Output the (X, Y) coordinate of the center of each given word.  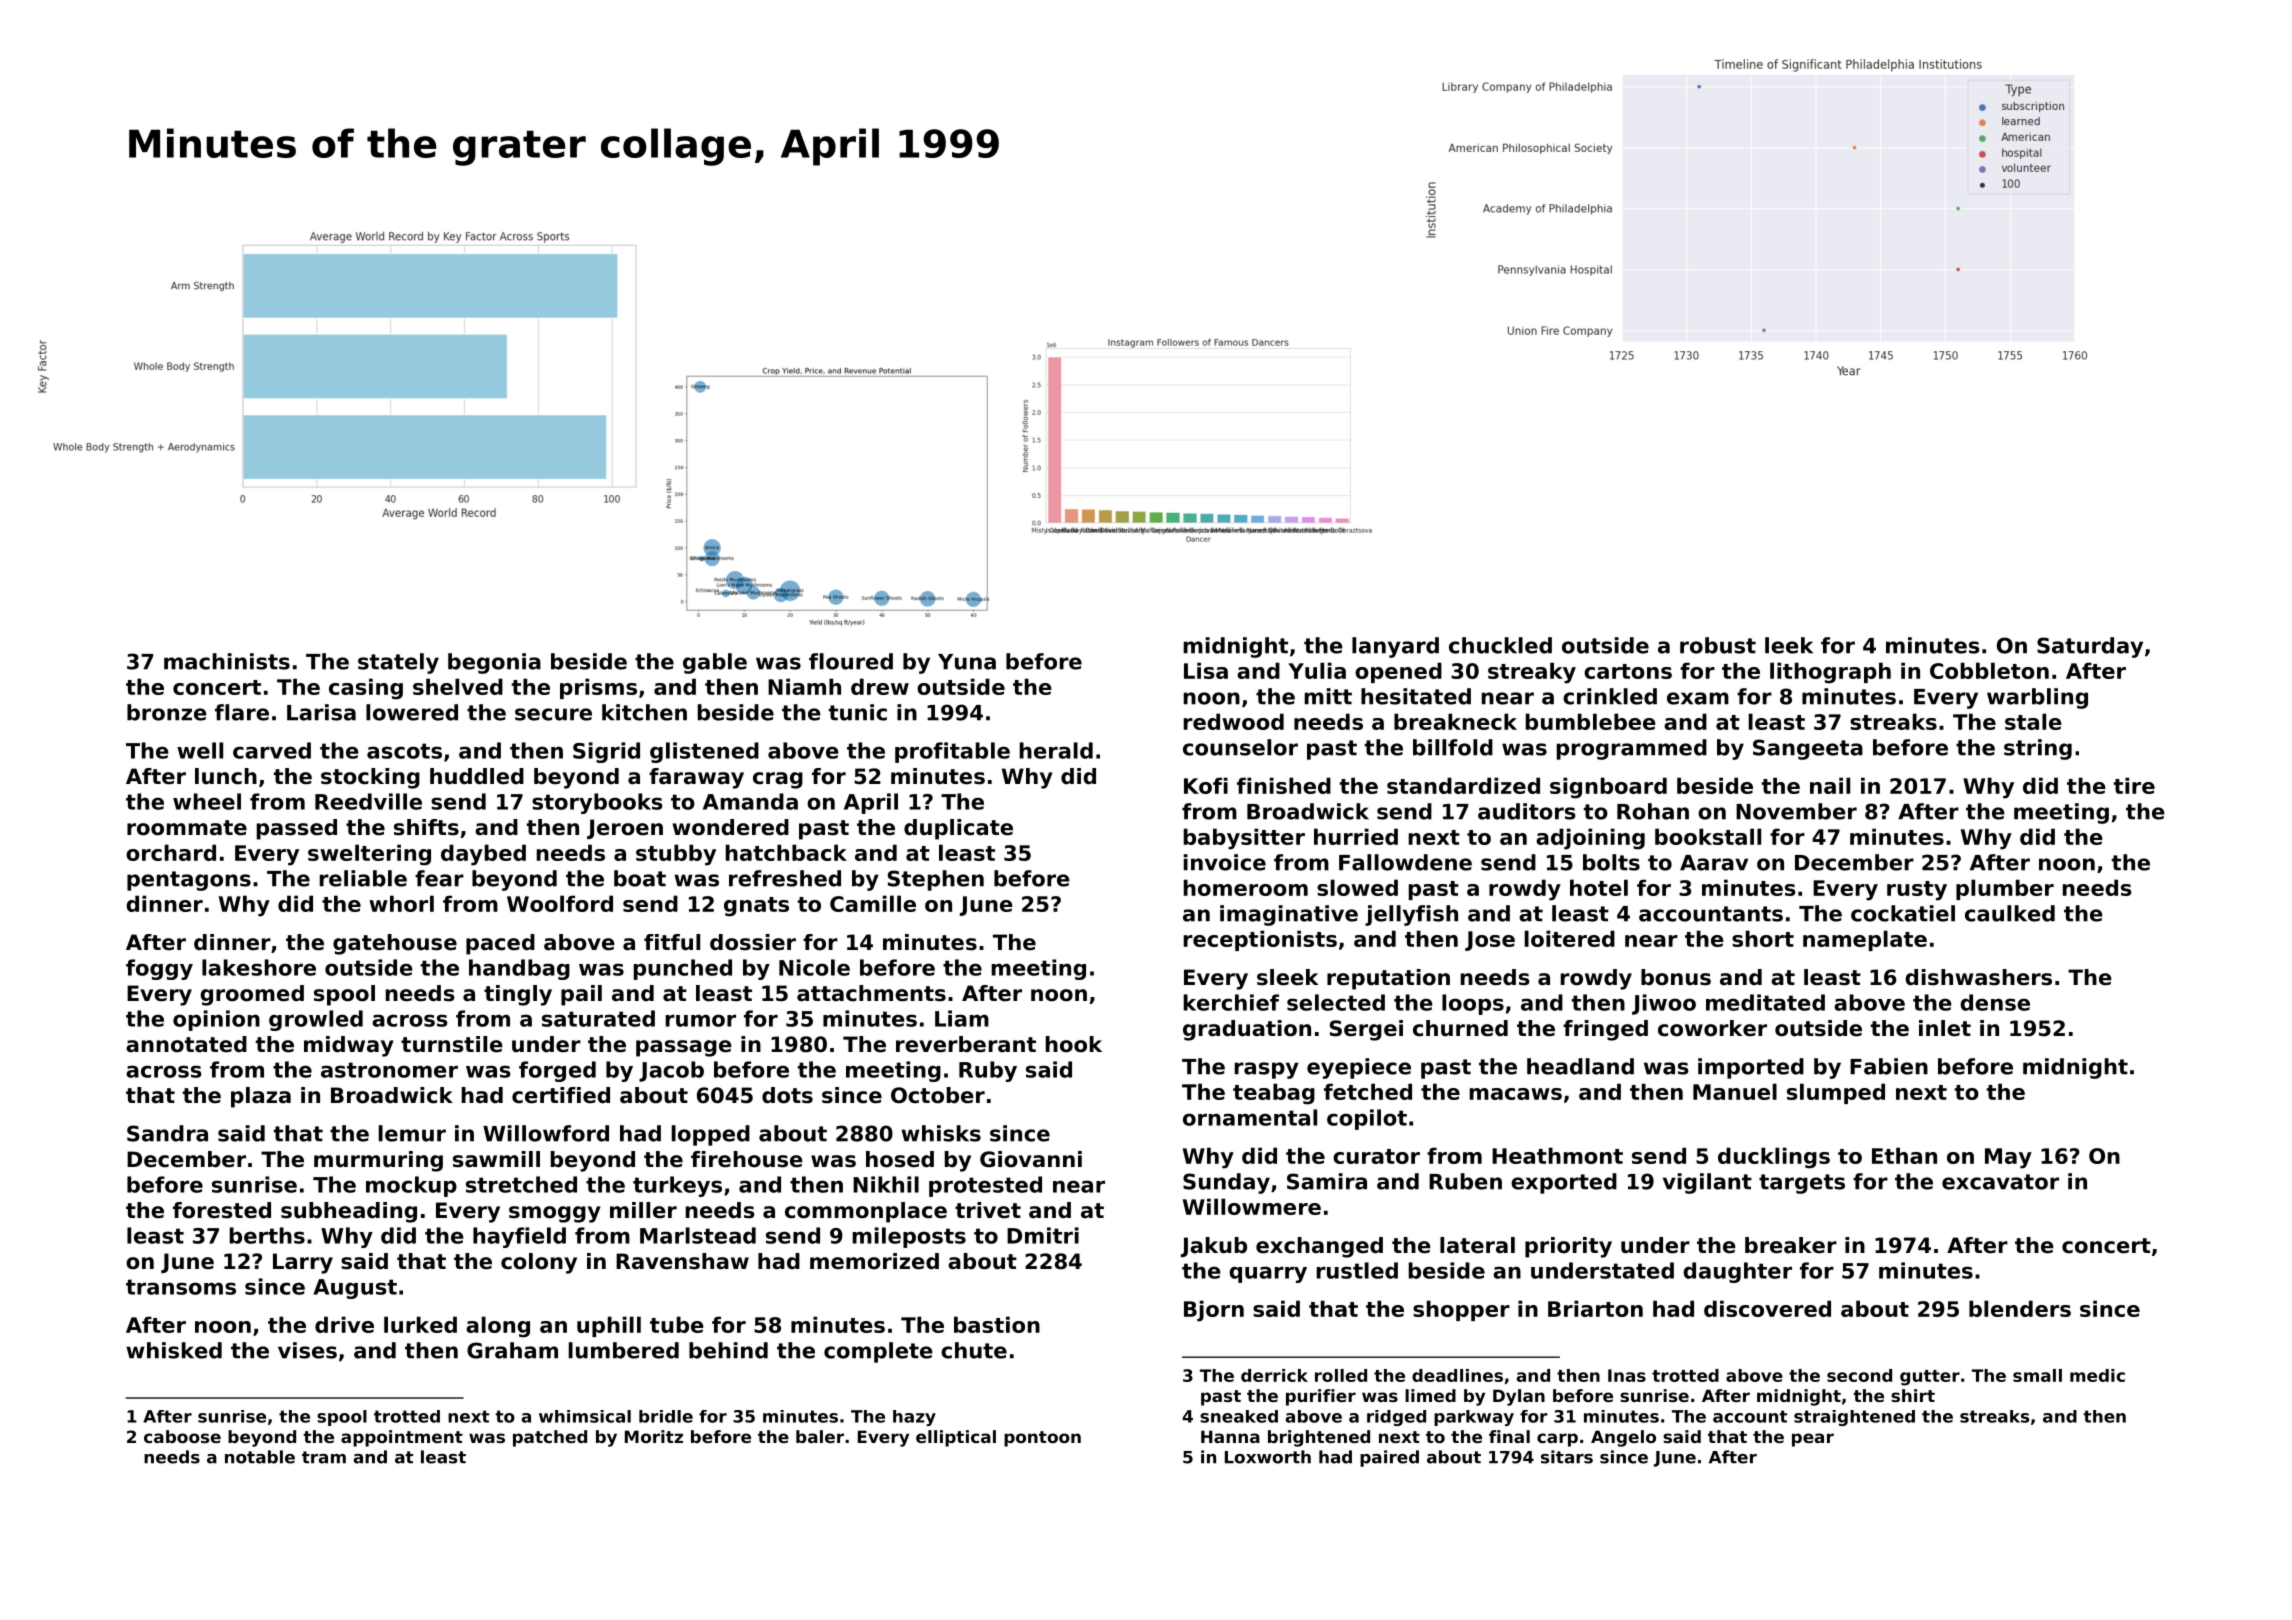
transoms (181, 1287)
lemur (412, 1133)
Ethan (1904, 1155)
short (1763, 938)
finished (1284, 785)
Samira (1327, 1181)
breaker (1791, 1245)
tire (2134, 785)
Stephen (936, 880)
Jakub (1214, 1247)
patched (550, 1438)
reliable (363, 878)
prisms (598, 688)
